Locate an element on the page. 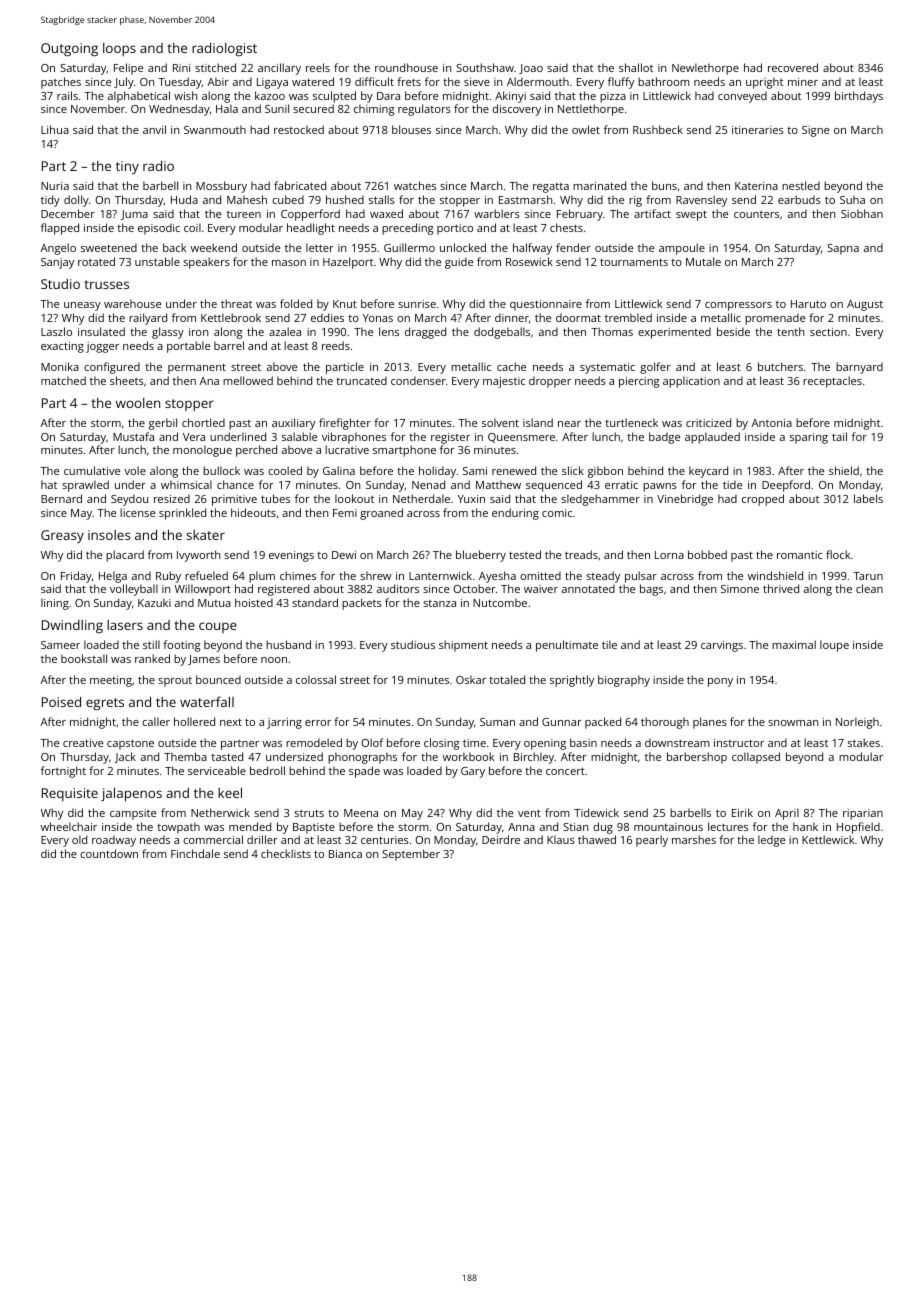 Image resolution: width=924 pixels, height=1308 pixels. recovered is located at coordinates (793, 67).
